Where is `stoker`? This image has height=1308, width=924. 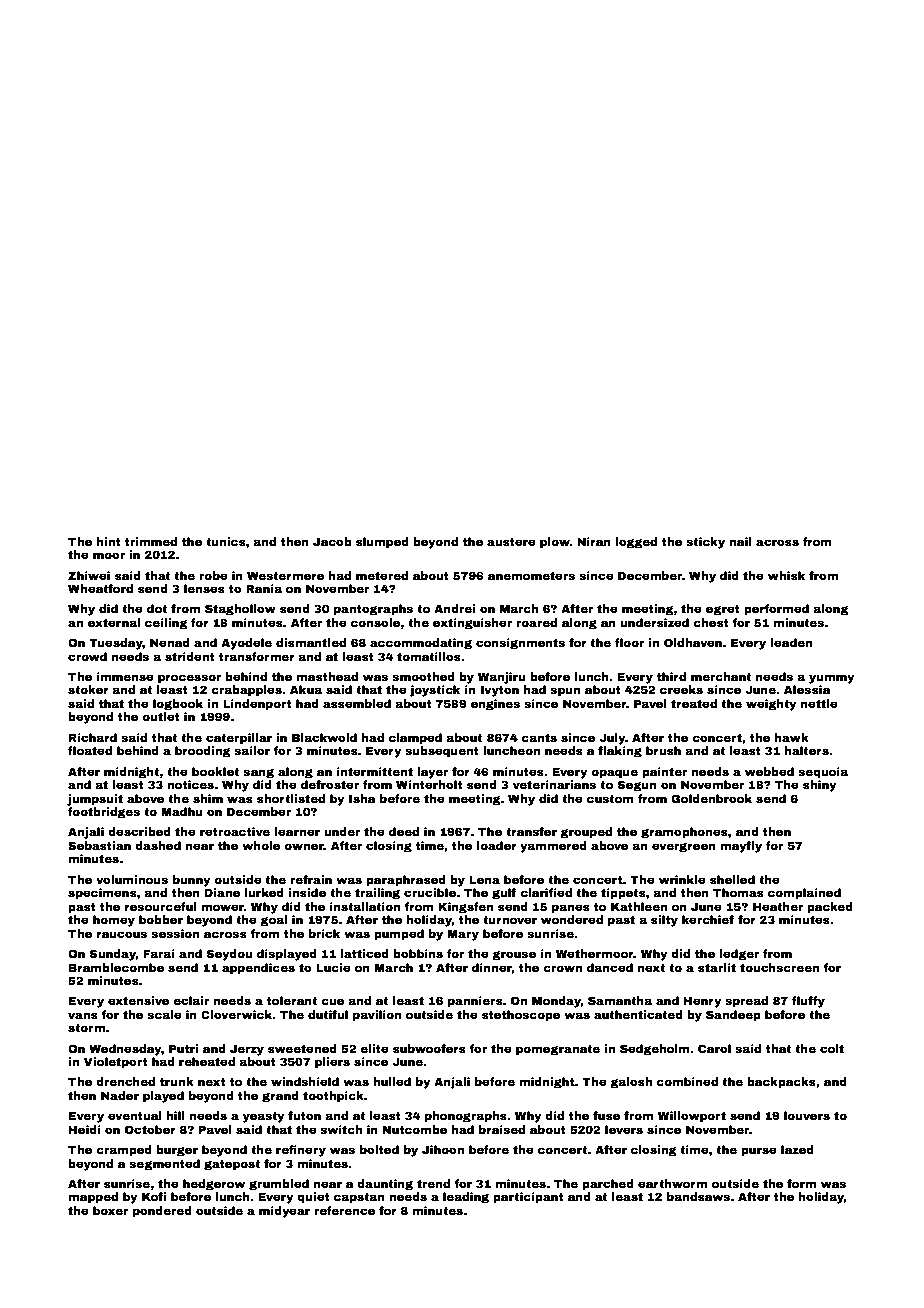 stoker is located at coordinates (88, 689).
